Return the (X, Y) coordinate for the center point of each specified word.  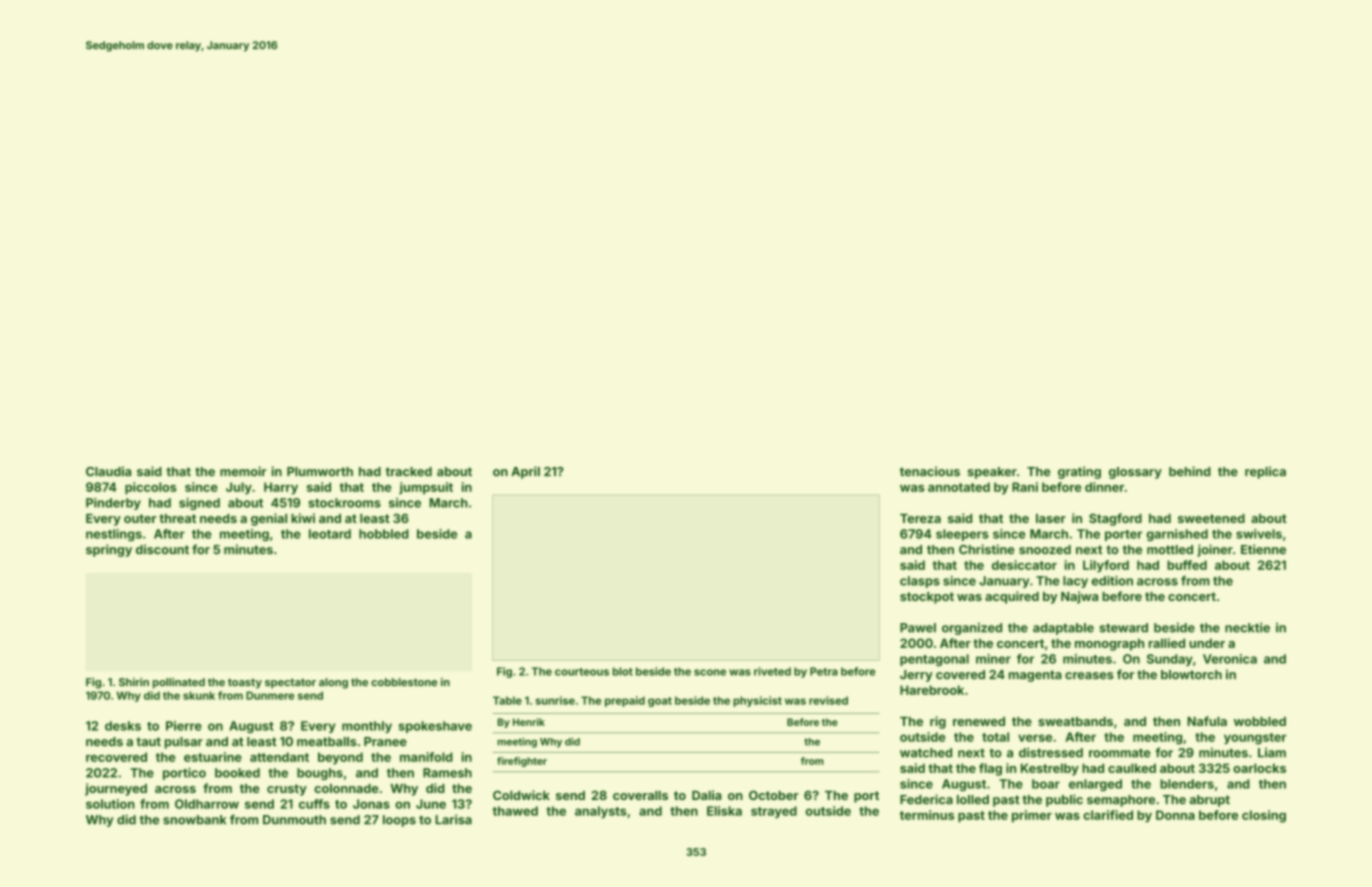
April (525, 472)
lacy (1075, 582)
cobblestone (404, 682)
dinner (1104, 487)
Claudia (108, 471)
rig (938, 722)
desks (123, 726)
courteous (582, 672)
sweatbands (1075, 721)
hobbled (384, 534)
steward (1123, 628)
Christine (987, 549)
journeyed (116, 789)
